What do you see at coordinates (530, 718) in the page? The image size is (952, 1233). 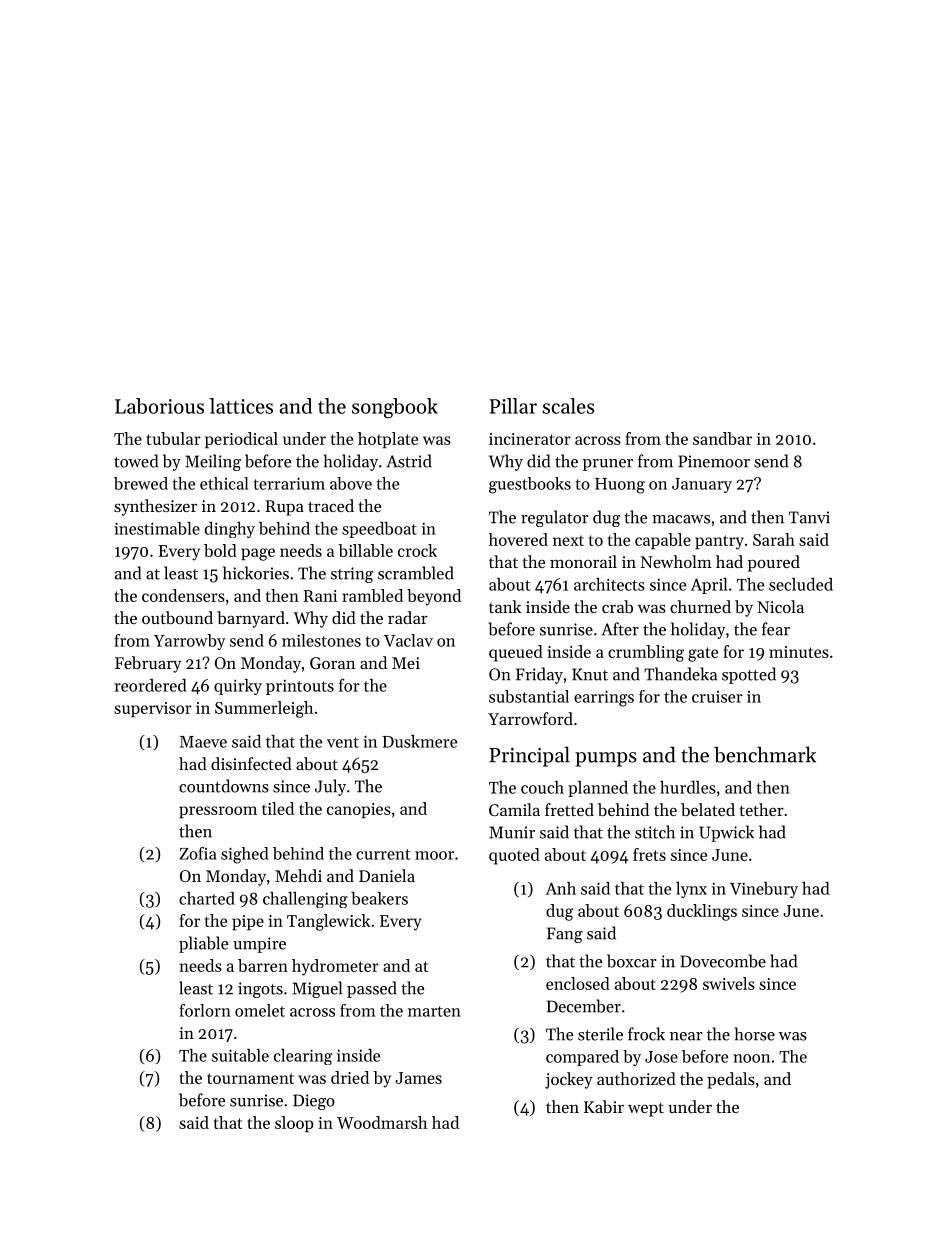 I see `Yarrowford` at bounding box center [530, 718].
